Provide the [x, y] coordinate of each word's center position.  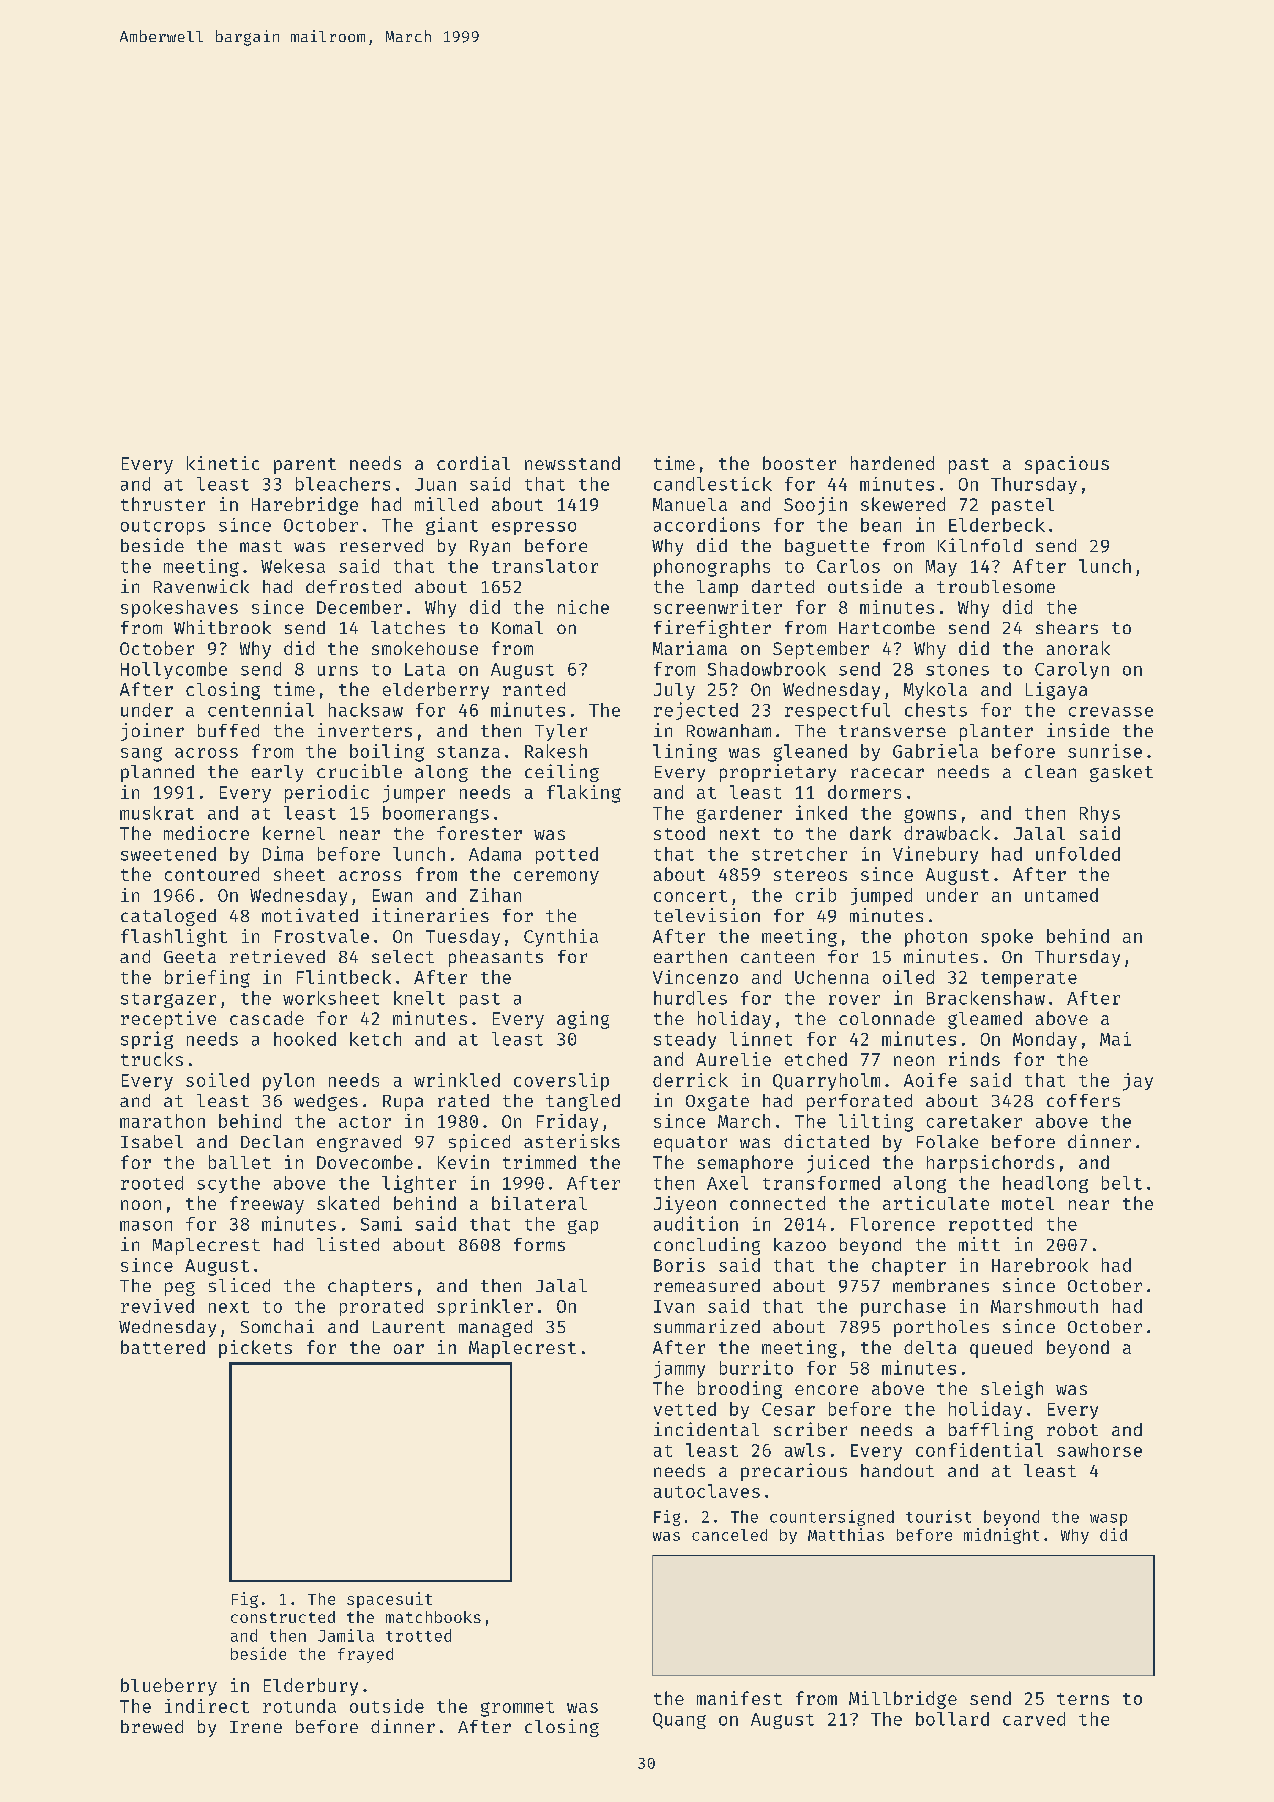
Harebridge [305, 506]
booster [799, 463]
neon [914, 1061]
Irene [256, 1727]
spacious [1067, 465]
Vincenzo [695, 977]
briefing [207, 979]
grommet [517, 1709]
